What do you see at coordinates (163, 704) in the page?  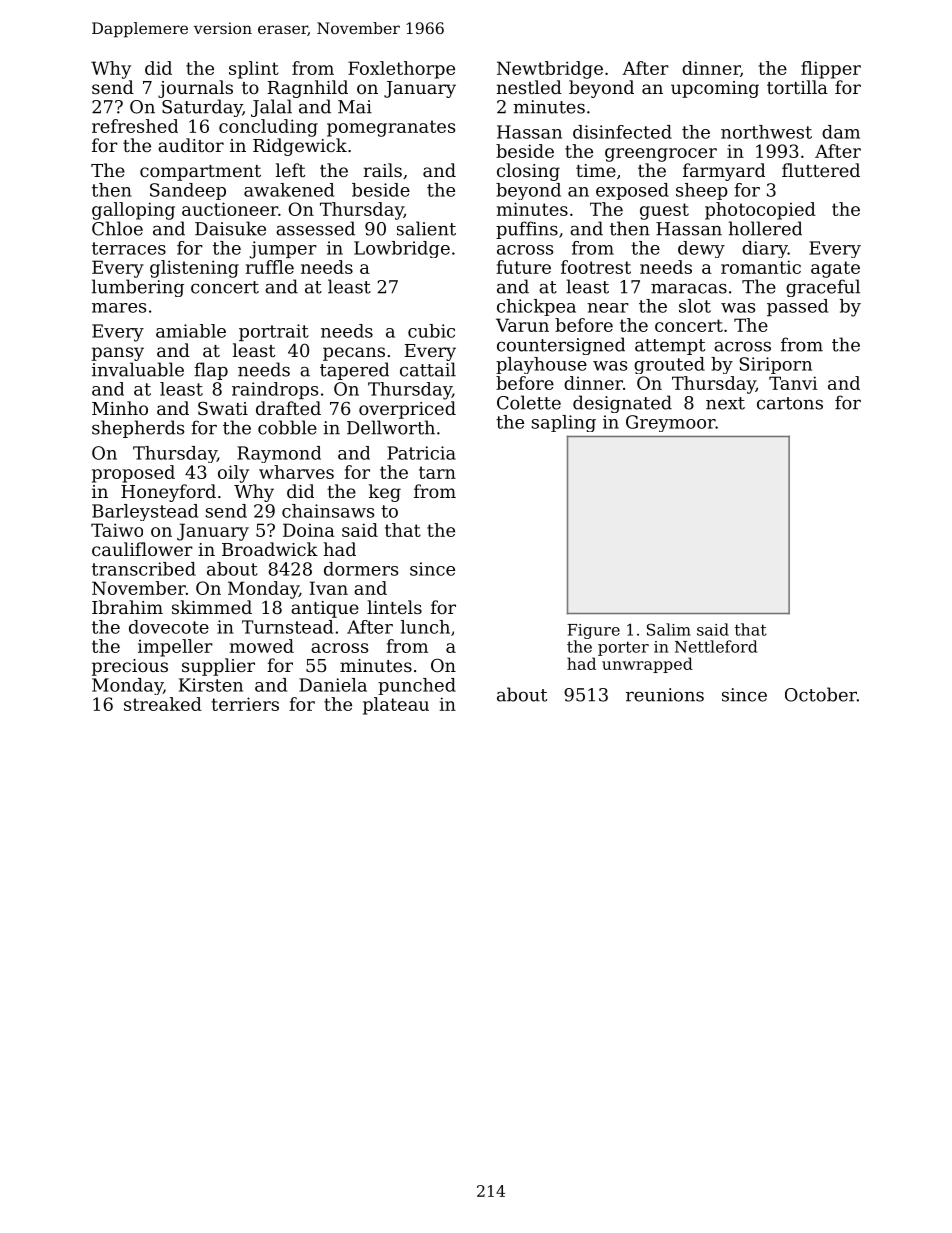 I see `streaked` at bounding box center [163, 704].
